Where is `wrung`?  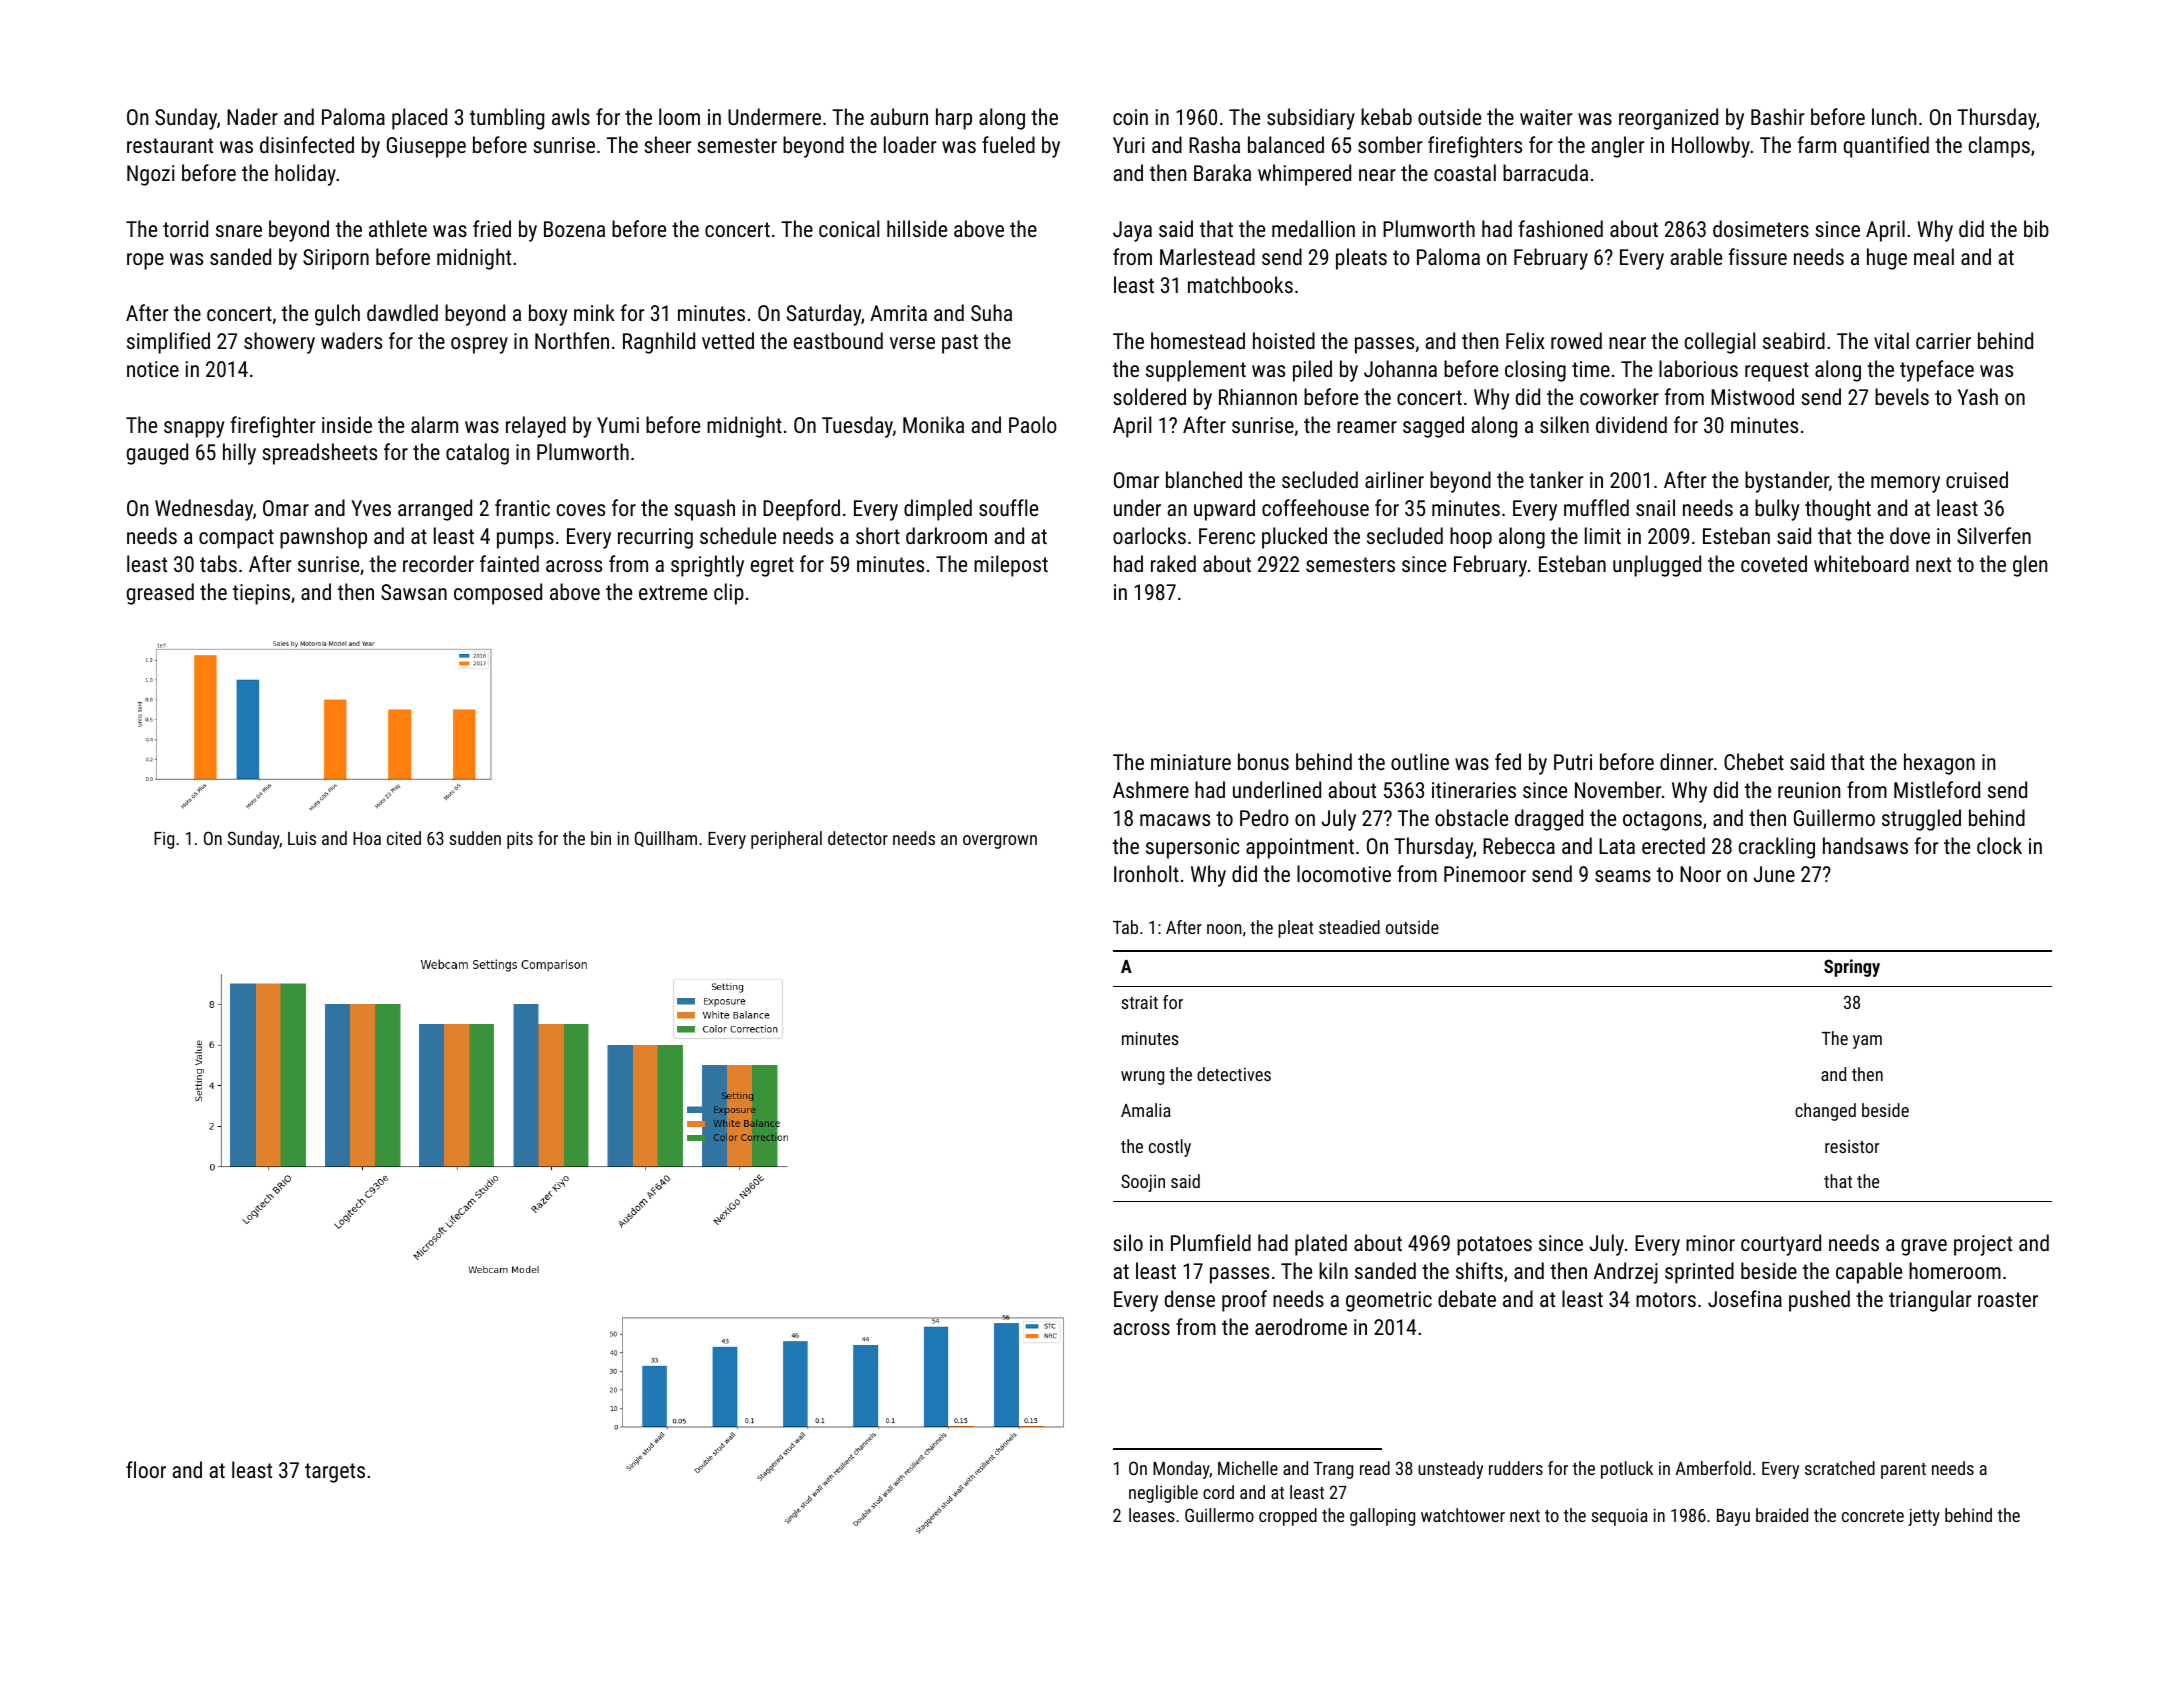
wrung is located at coordinates (1142, 1078).
